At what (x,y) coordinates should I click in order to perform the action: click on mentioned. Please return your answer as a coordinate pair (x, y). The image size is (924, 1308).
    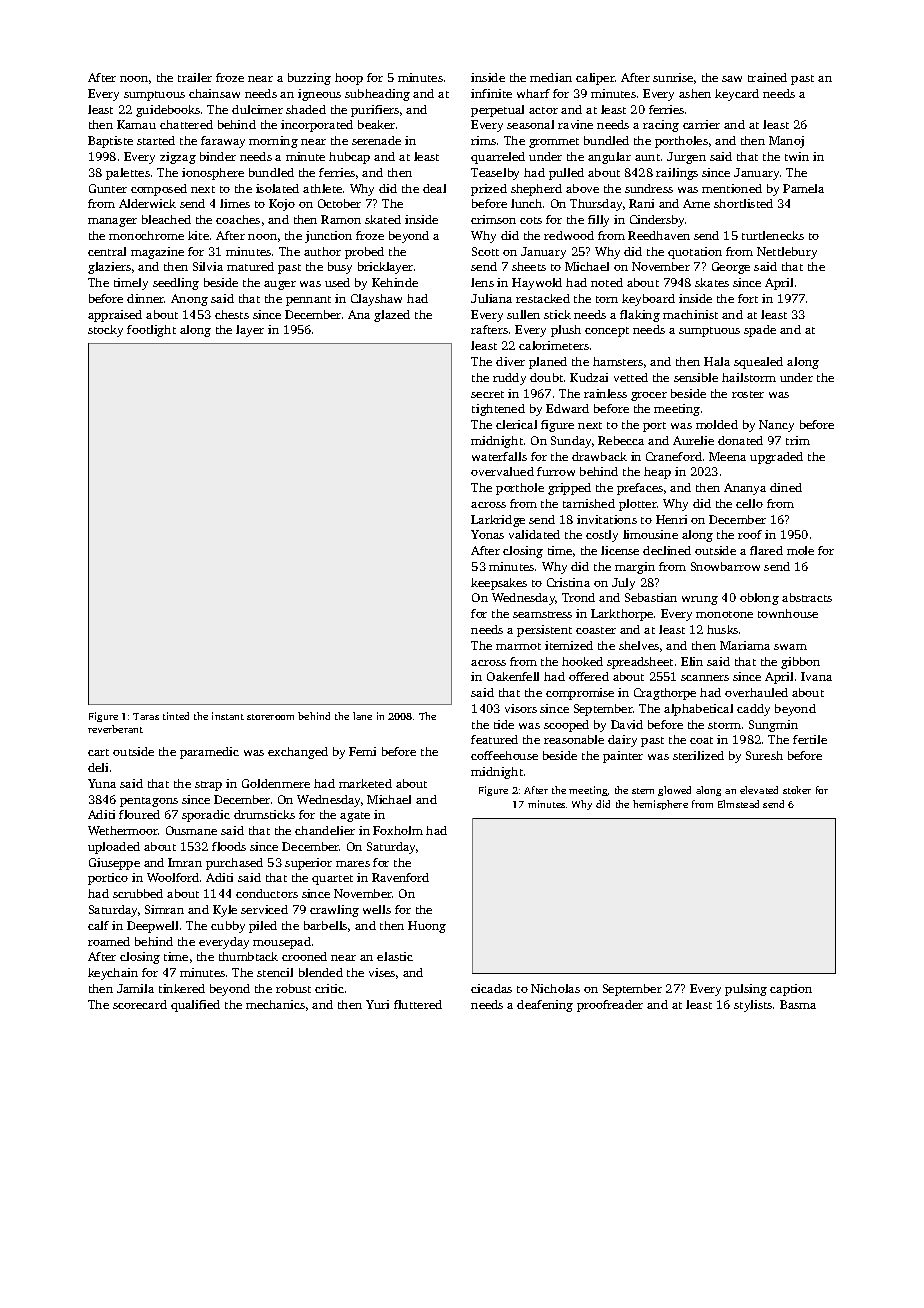
    Looking at the image, I should click on (732, 188).
